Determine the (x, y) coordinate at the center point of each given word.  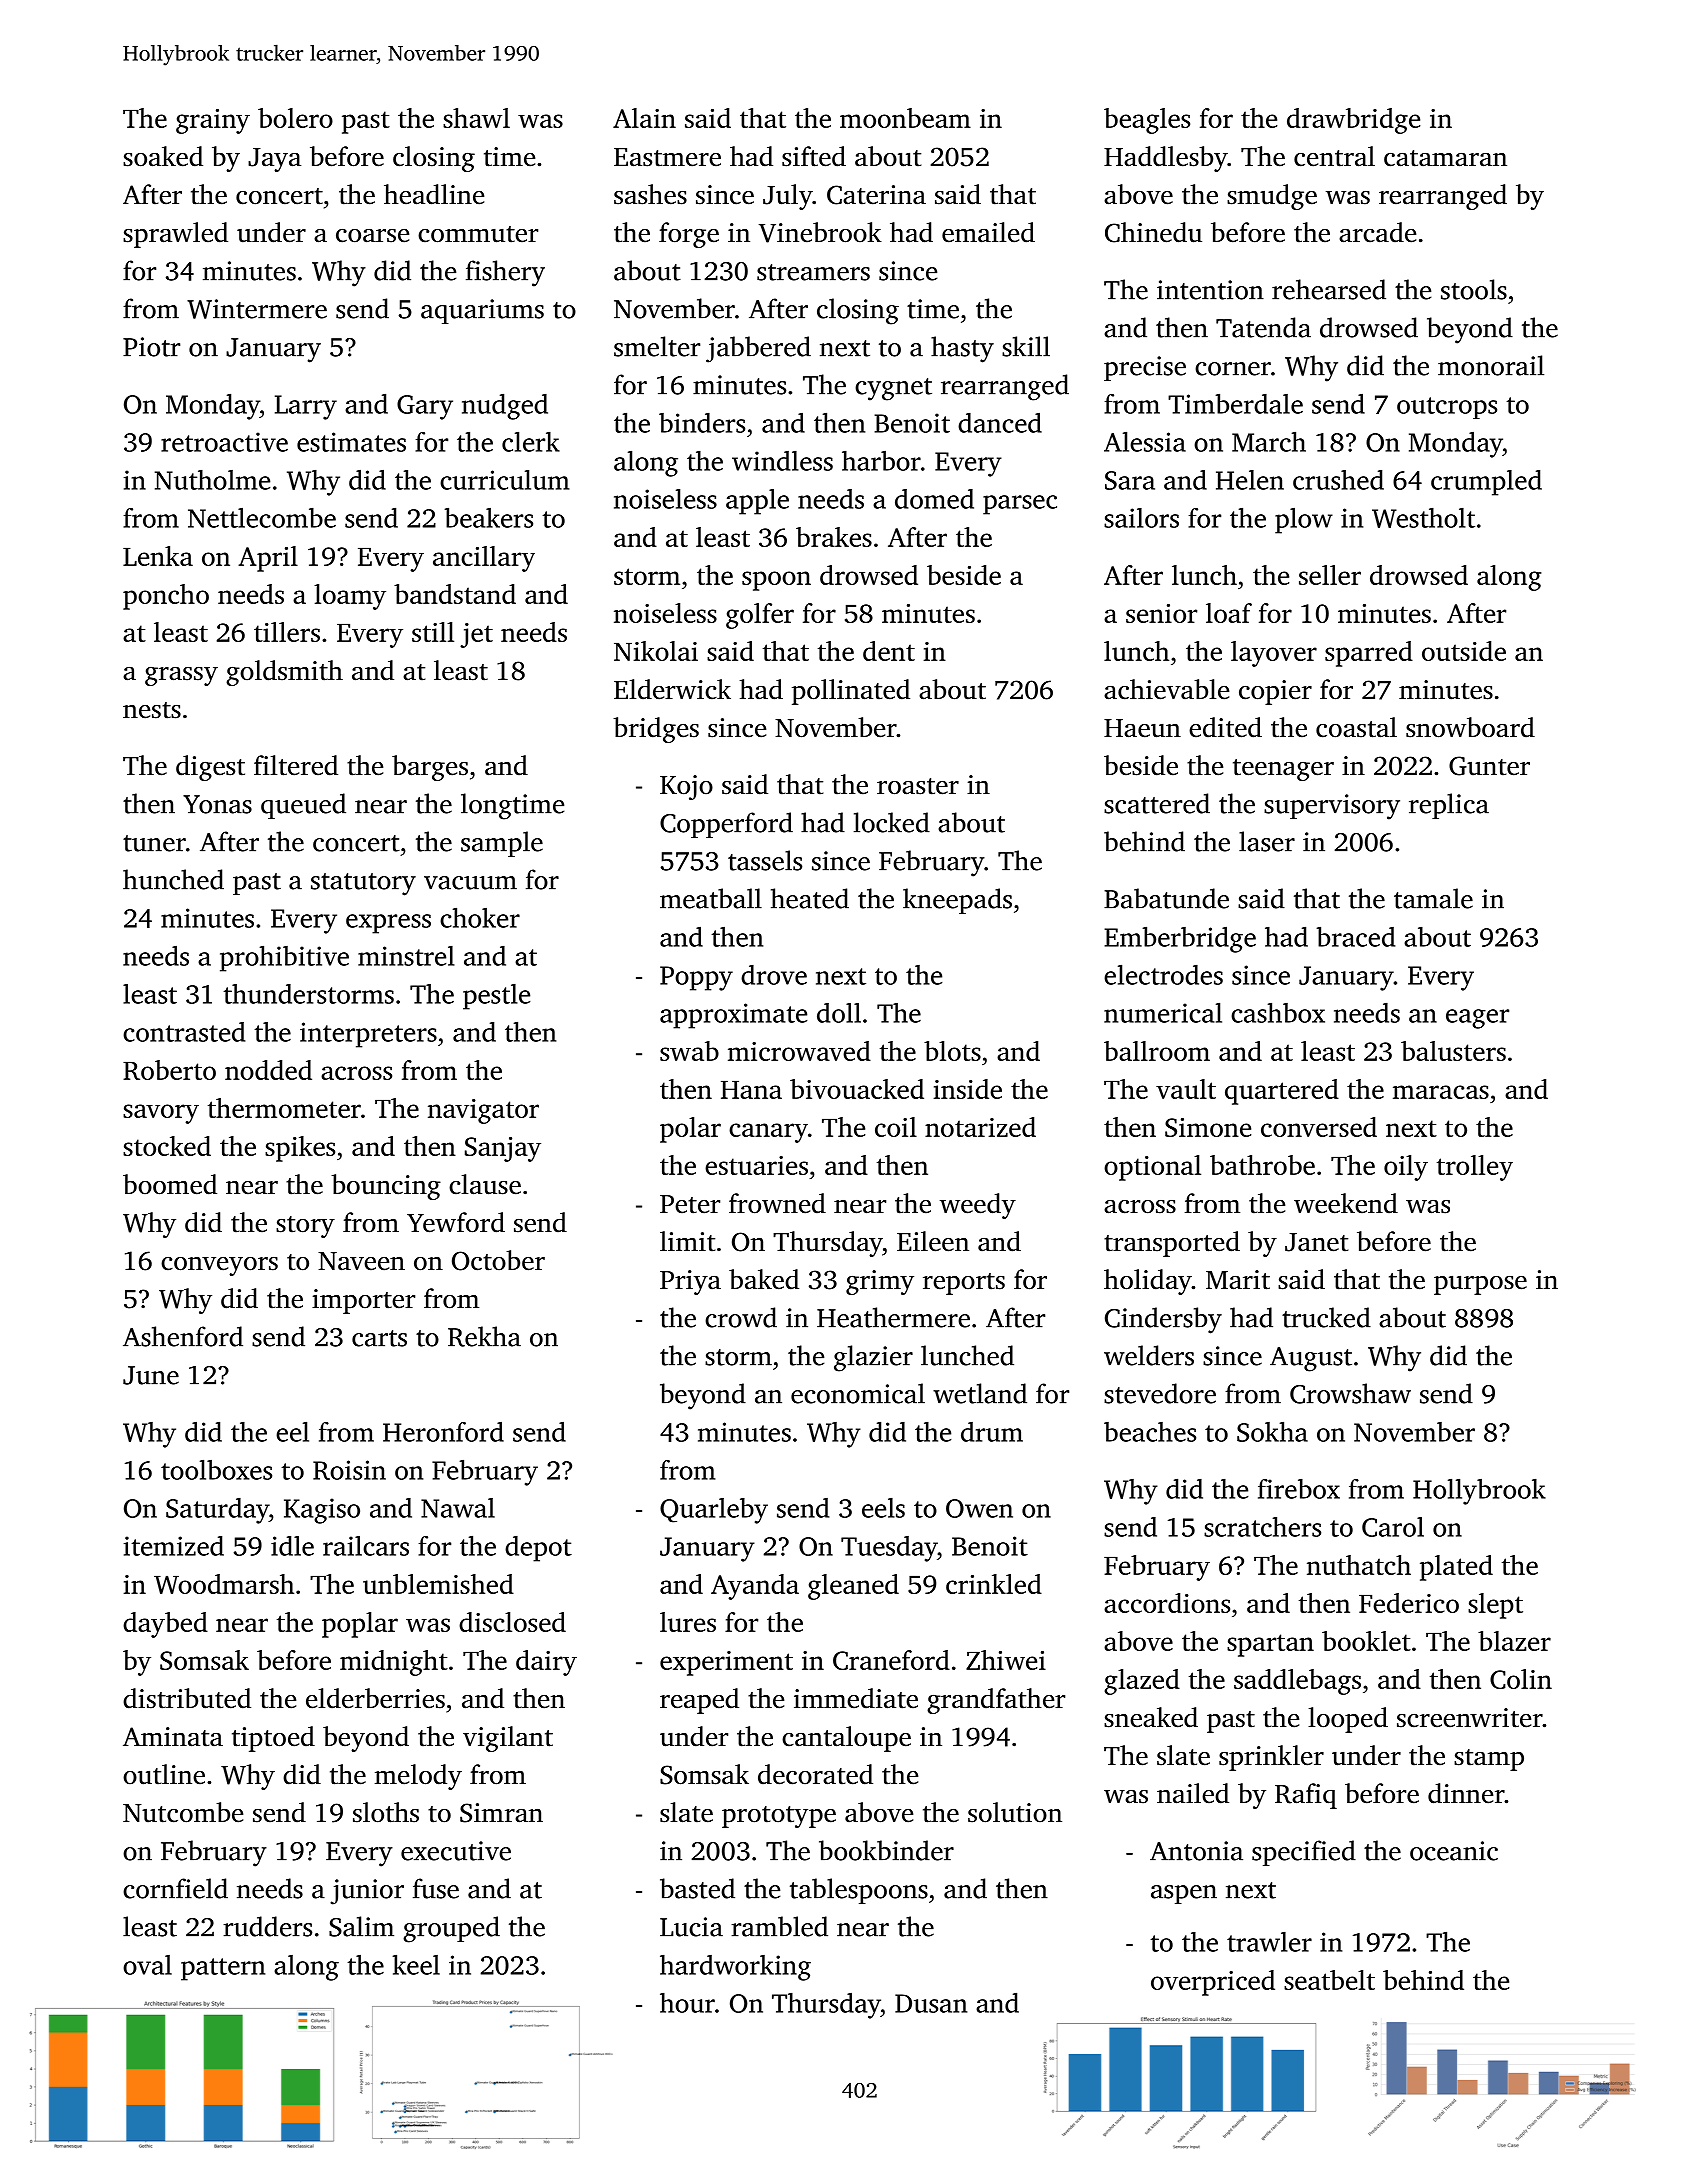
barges (430, 768)
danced (1000, 423)
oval (147, 1965)
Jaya (274, 160)
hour (687, 2003)
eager (1477, 1019)
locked (892, 822)
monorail (1491, 365)
